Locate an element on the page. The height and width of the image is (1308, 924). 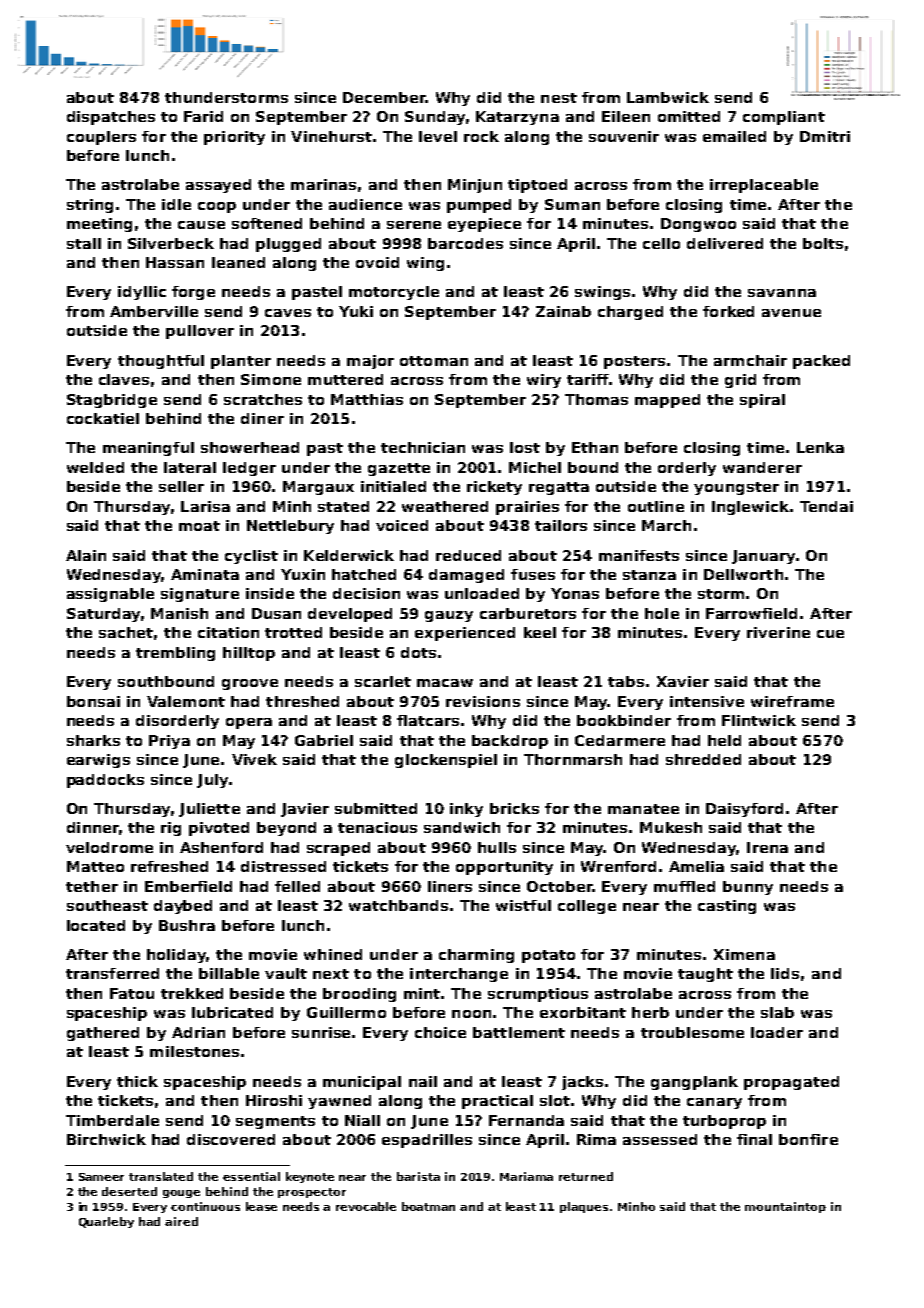
ottoman is located at coordinates (434, 361).
